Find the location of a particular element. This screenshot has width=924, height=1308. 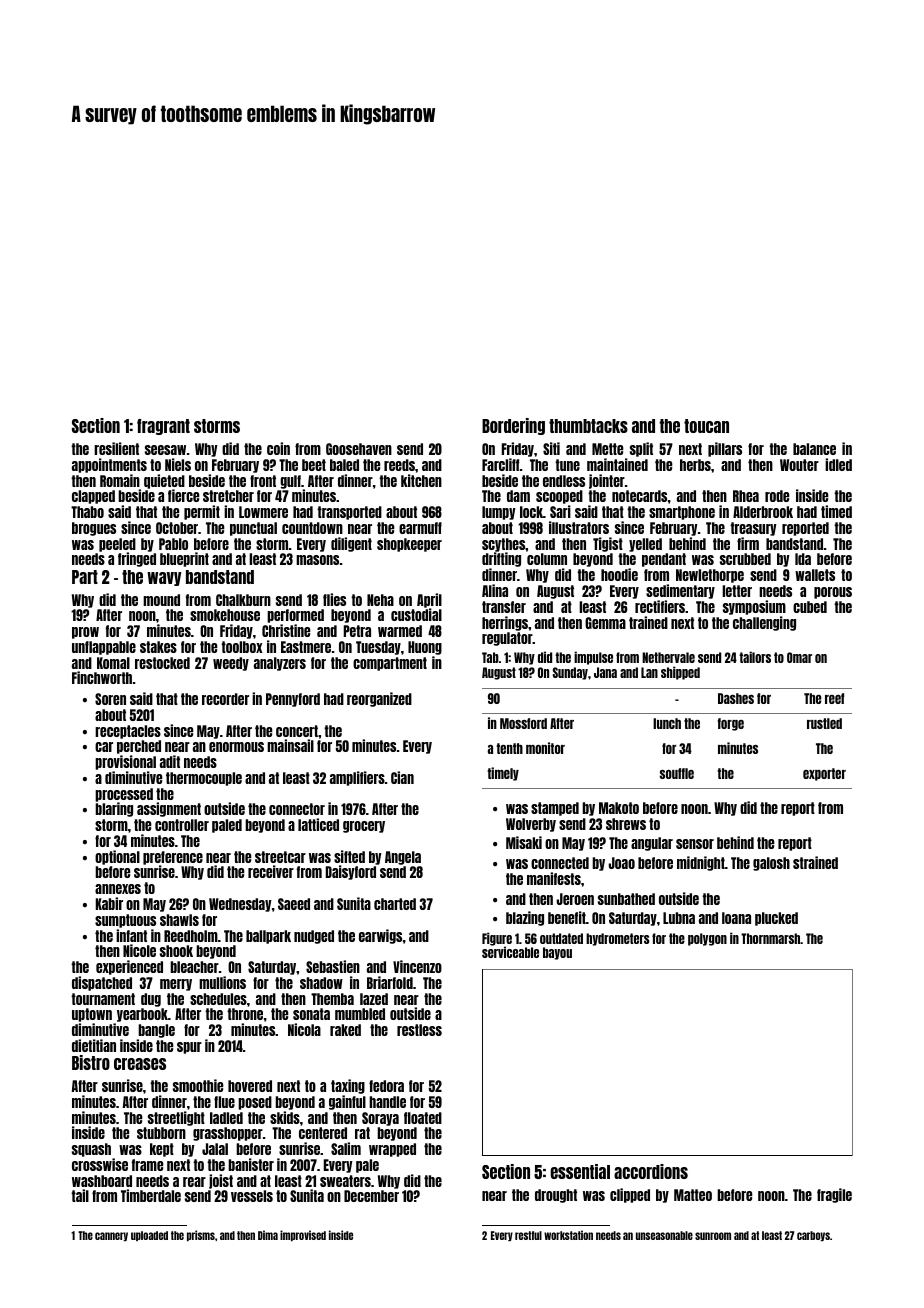

hydrometers is located at coordinates (618, 939).
